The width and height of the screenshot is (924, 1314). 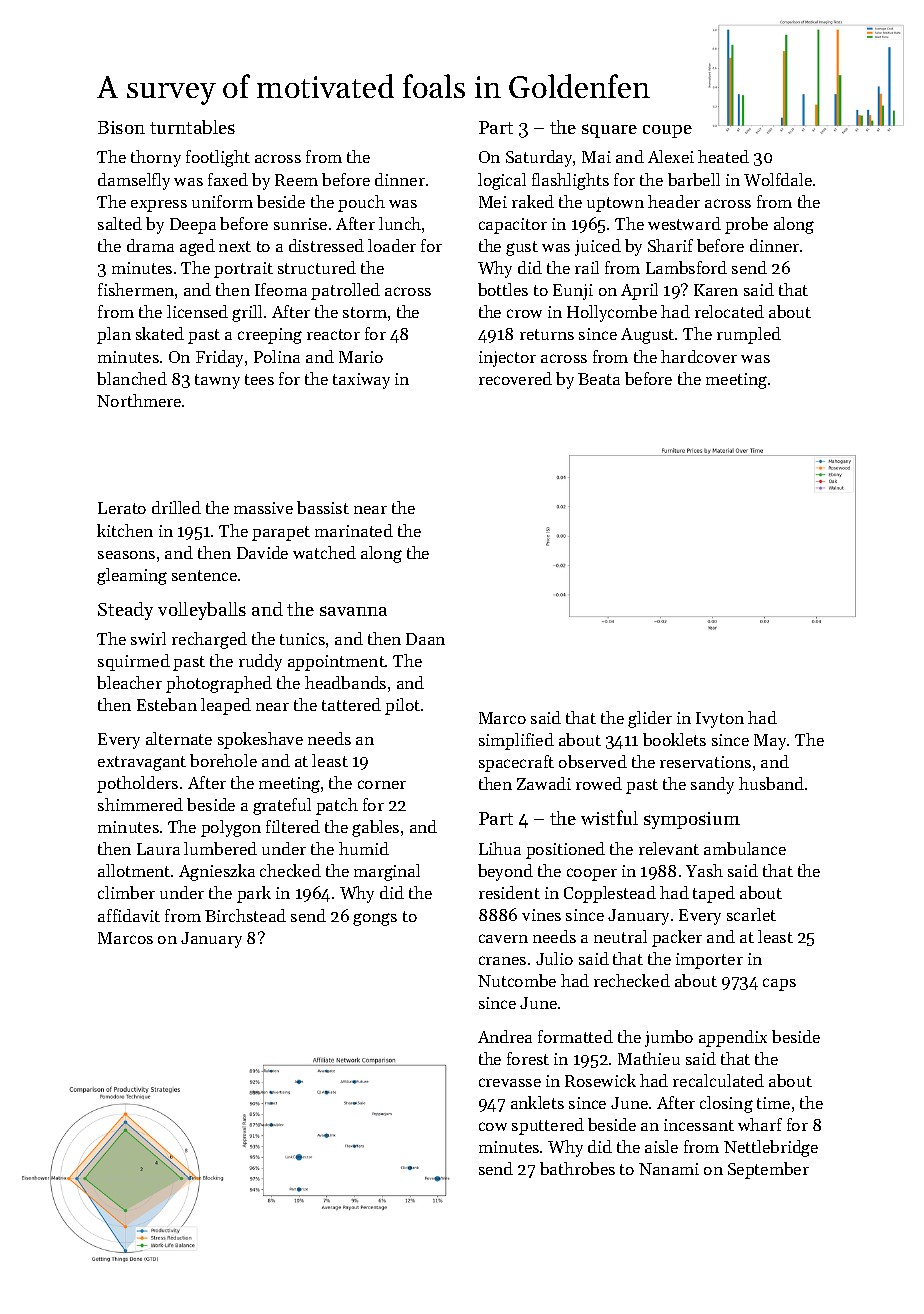 What do you see at coordinates (667, 131) in the screenshot?
I see `coupe` at bounding box center [667, 131].
